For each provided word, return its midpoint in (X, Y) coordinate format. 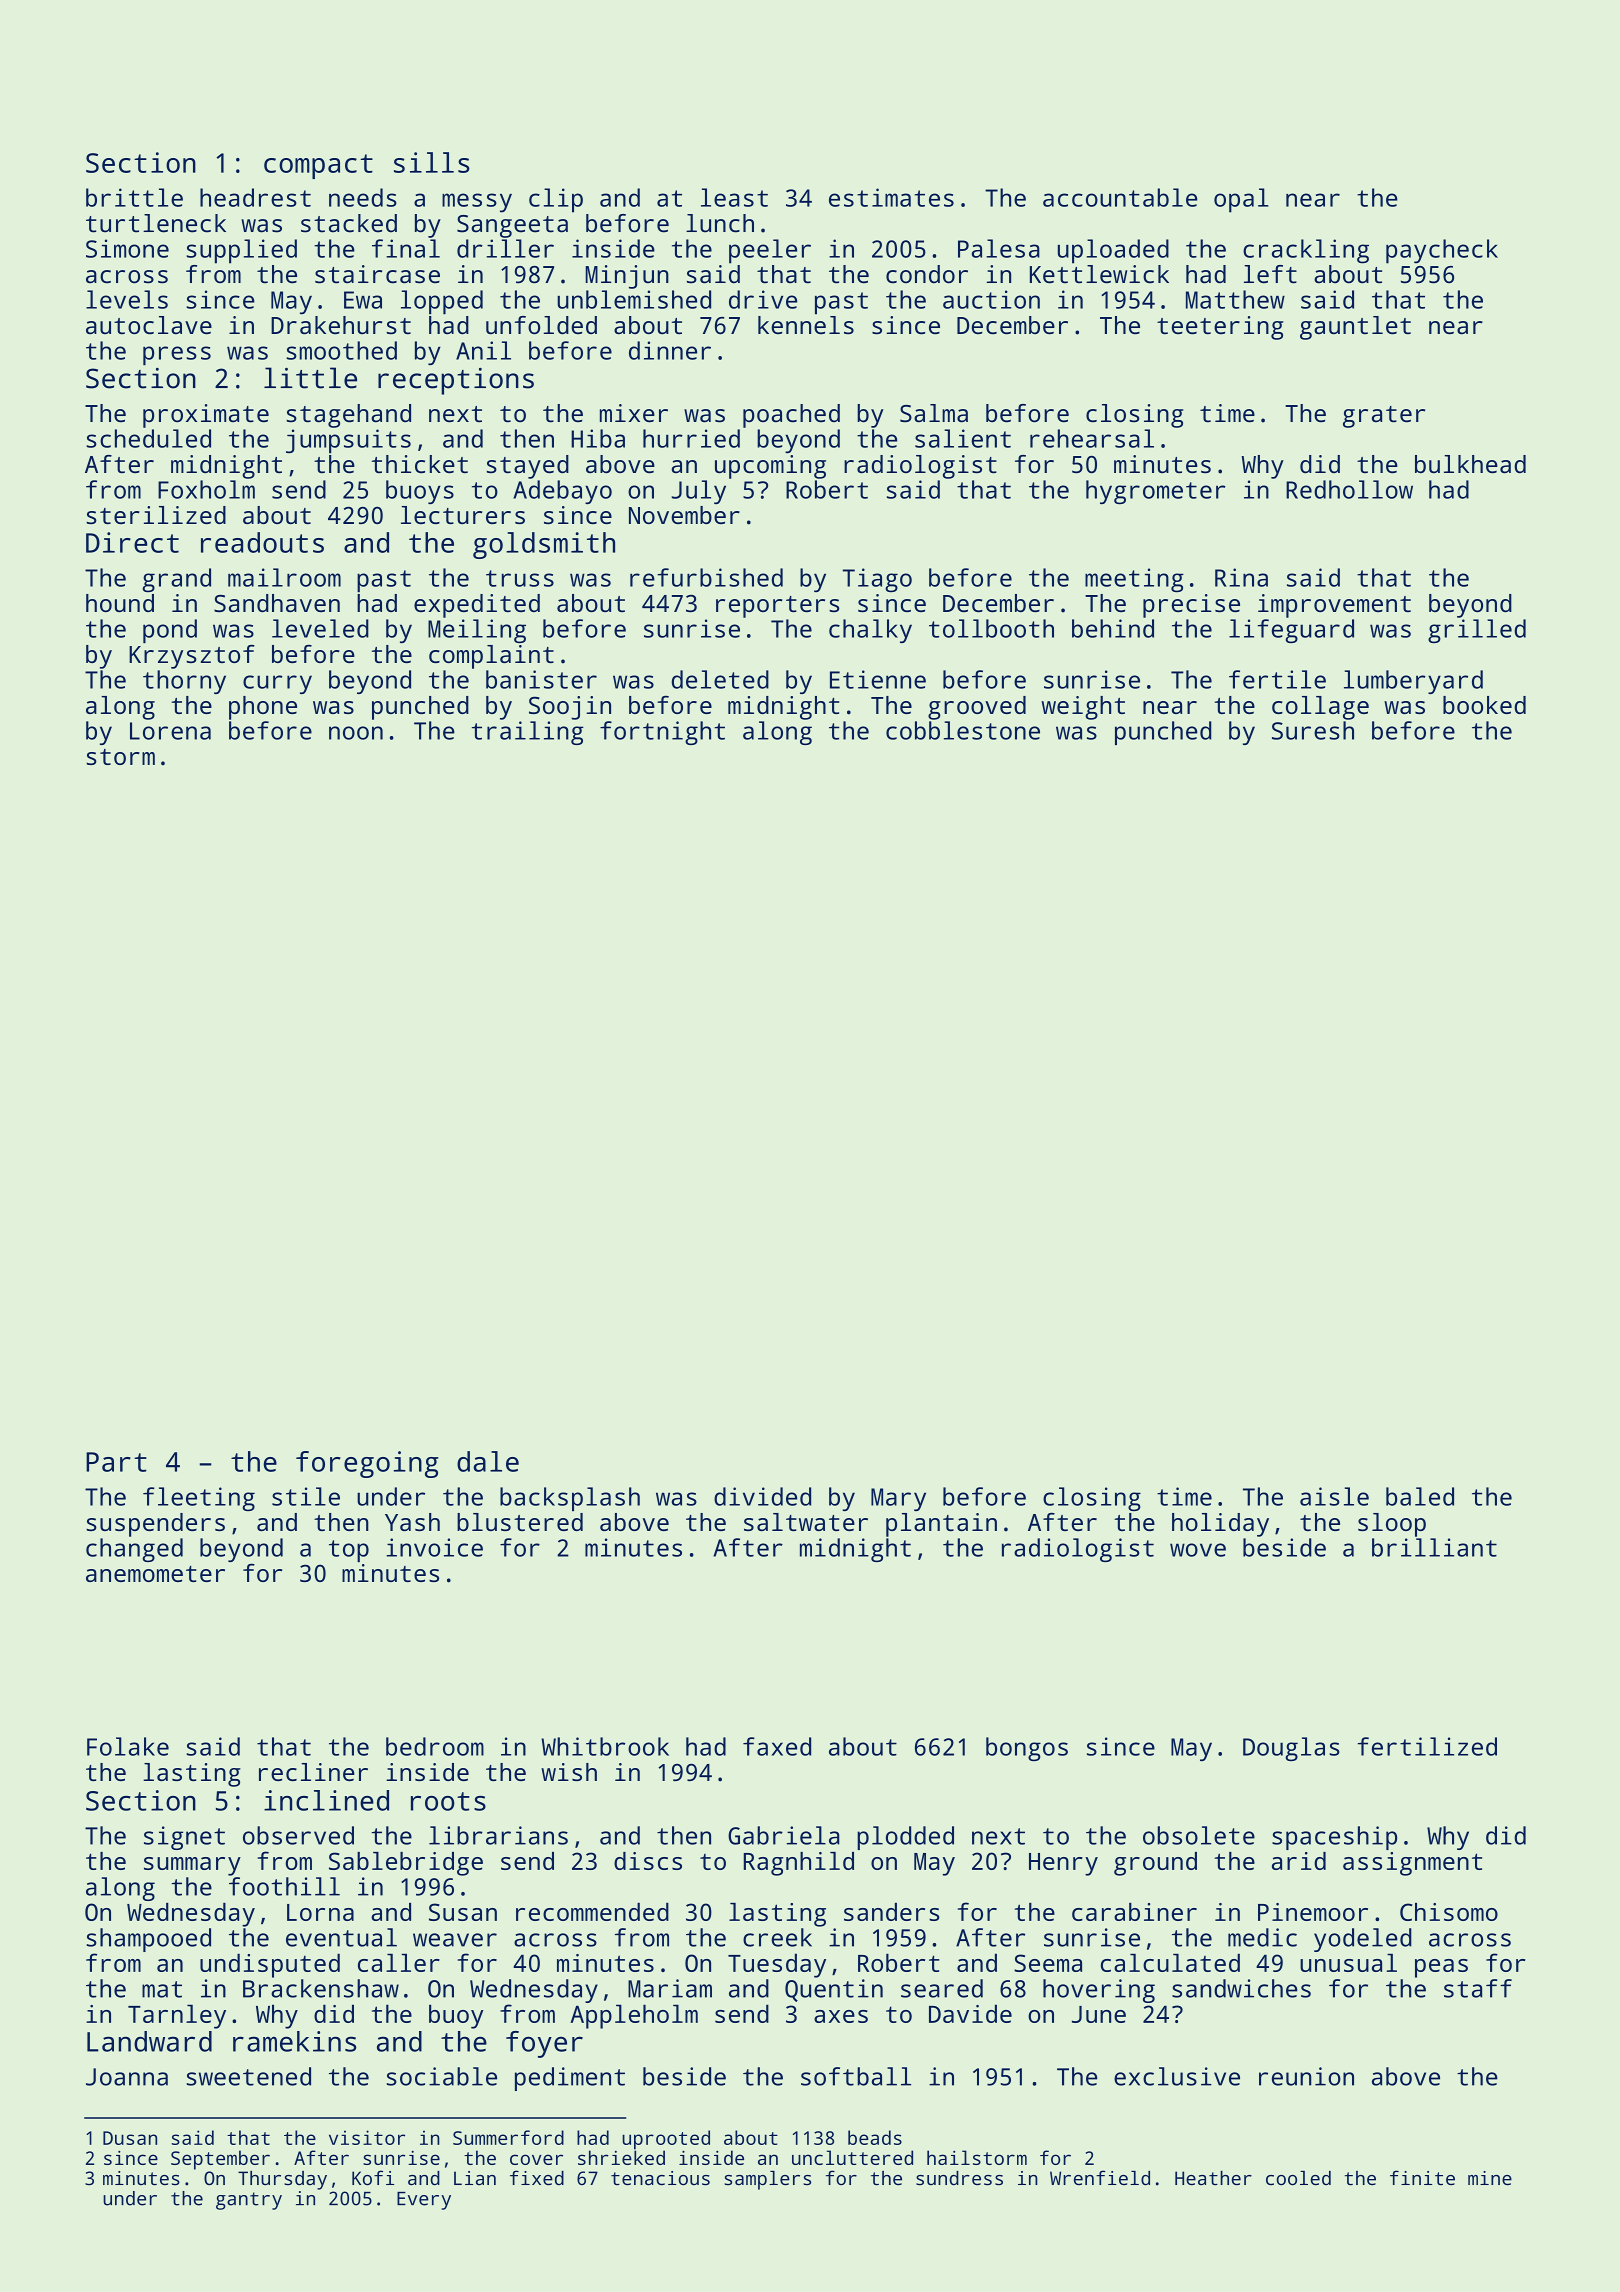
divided (762, 1496)
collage (1320, 708)
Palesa (999, 248)
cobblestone (963, 730)
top (349, 1551)
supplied (241, 251)
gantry (249, 2201)
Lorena (170, 731)
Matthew (1235, 299)
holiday (1220, 1525)
